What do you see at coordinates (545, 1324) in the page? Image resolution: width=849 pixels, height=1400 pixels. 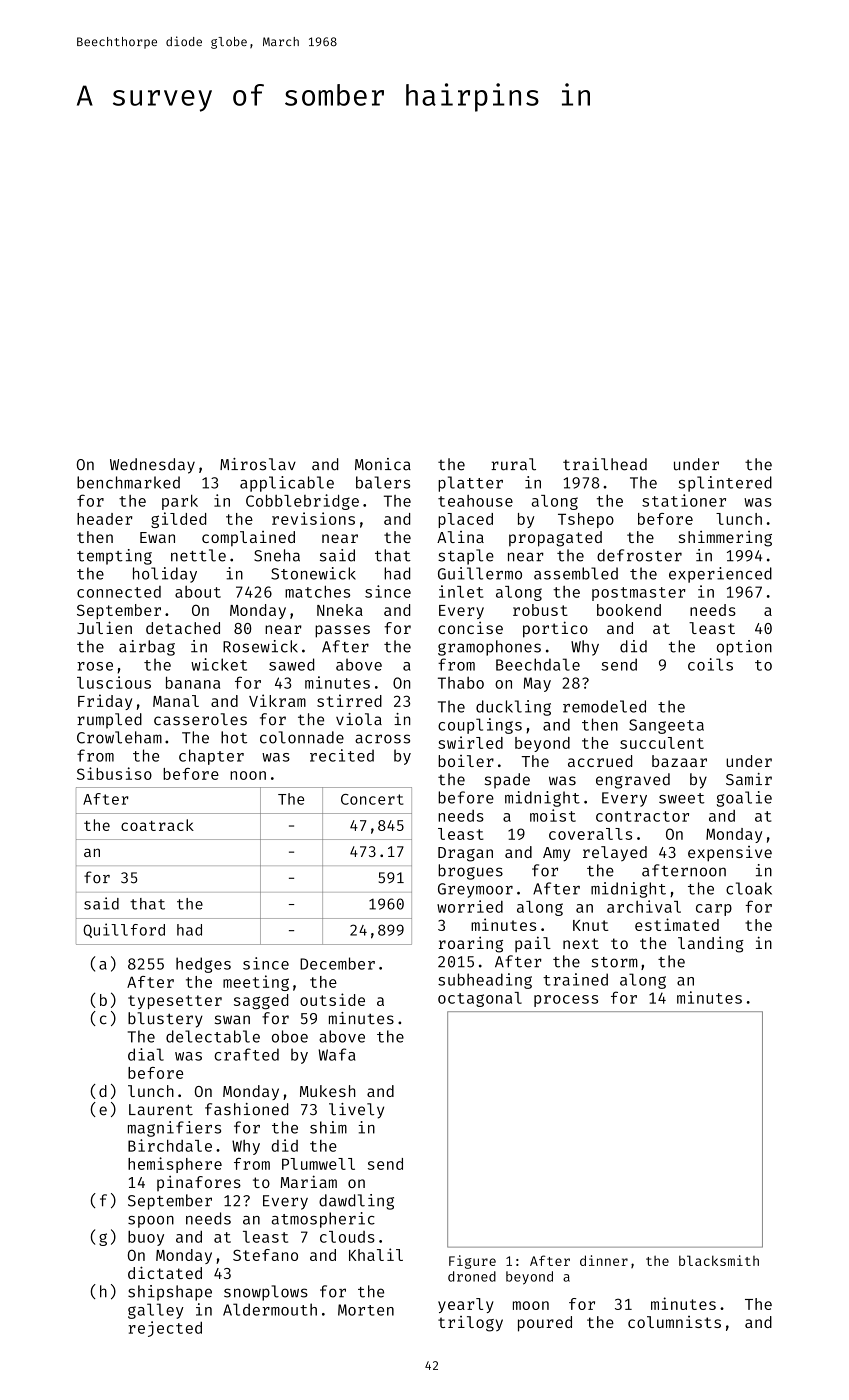 I see `poured` at bounding box center [545, 1324].
